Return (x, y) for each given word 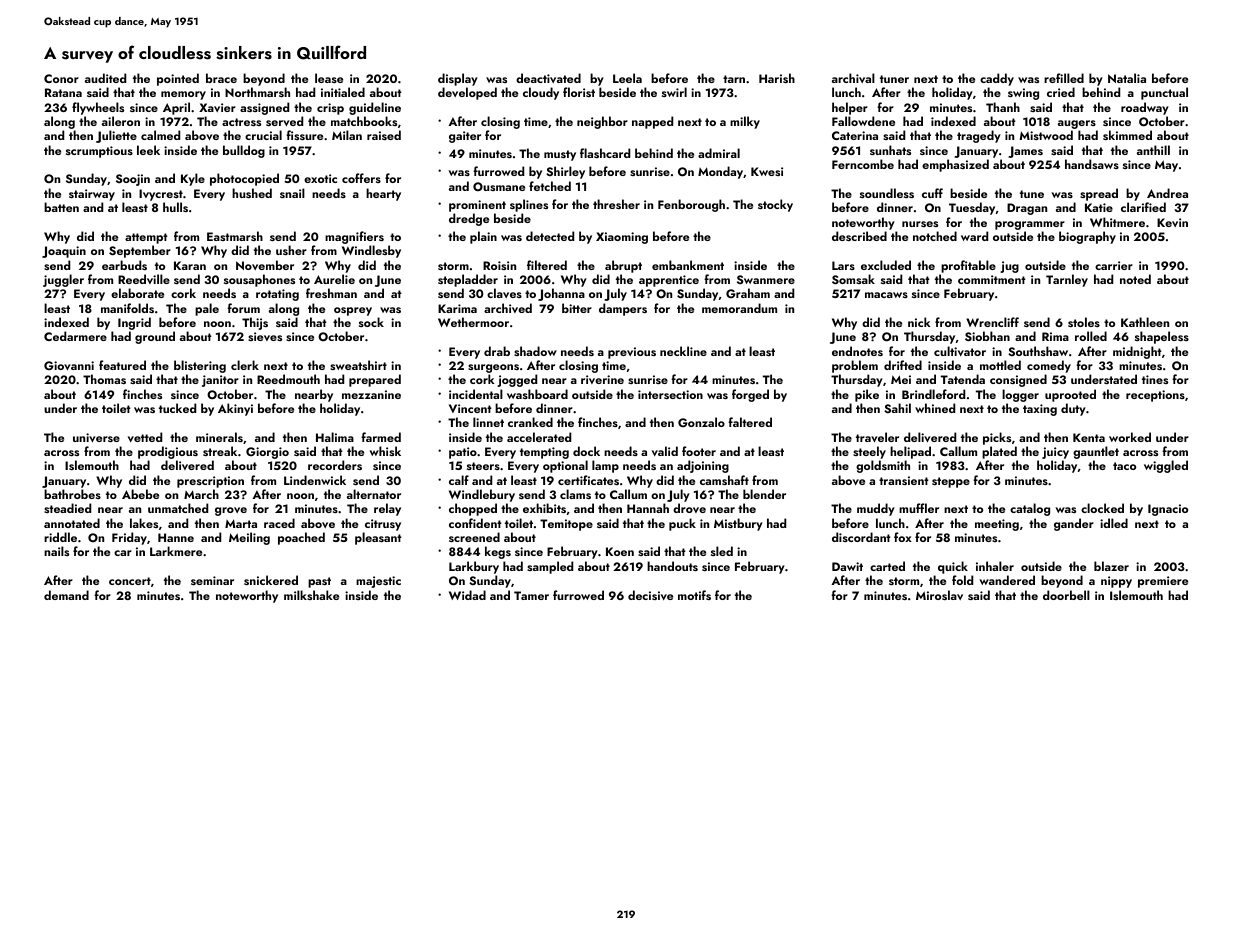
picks (997, 438)
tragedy (979, 136)
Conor (61, 78)
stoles (1084, 322)
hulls (175, 207)
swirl (674, 92)
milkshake (311, 595)
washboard (537, 394)
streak (220, 451)
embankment (688, 265)
